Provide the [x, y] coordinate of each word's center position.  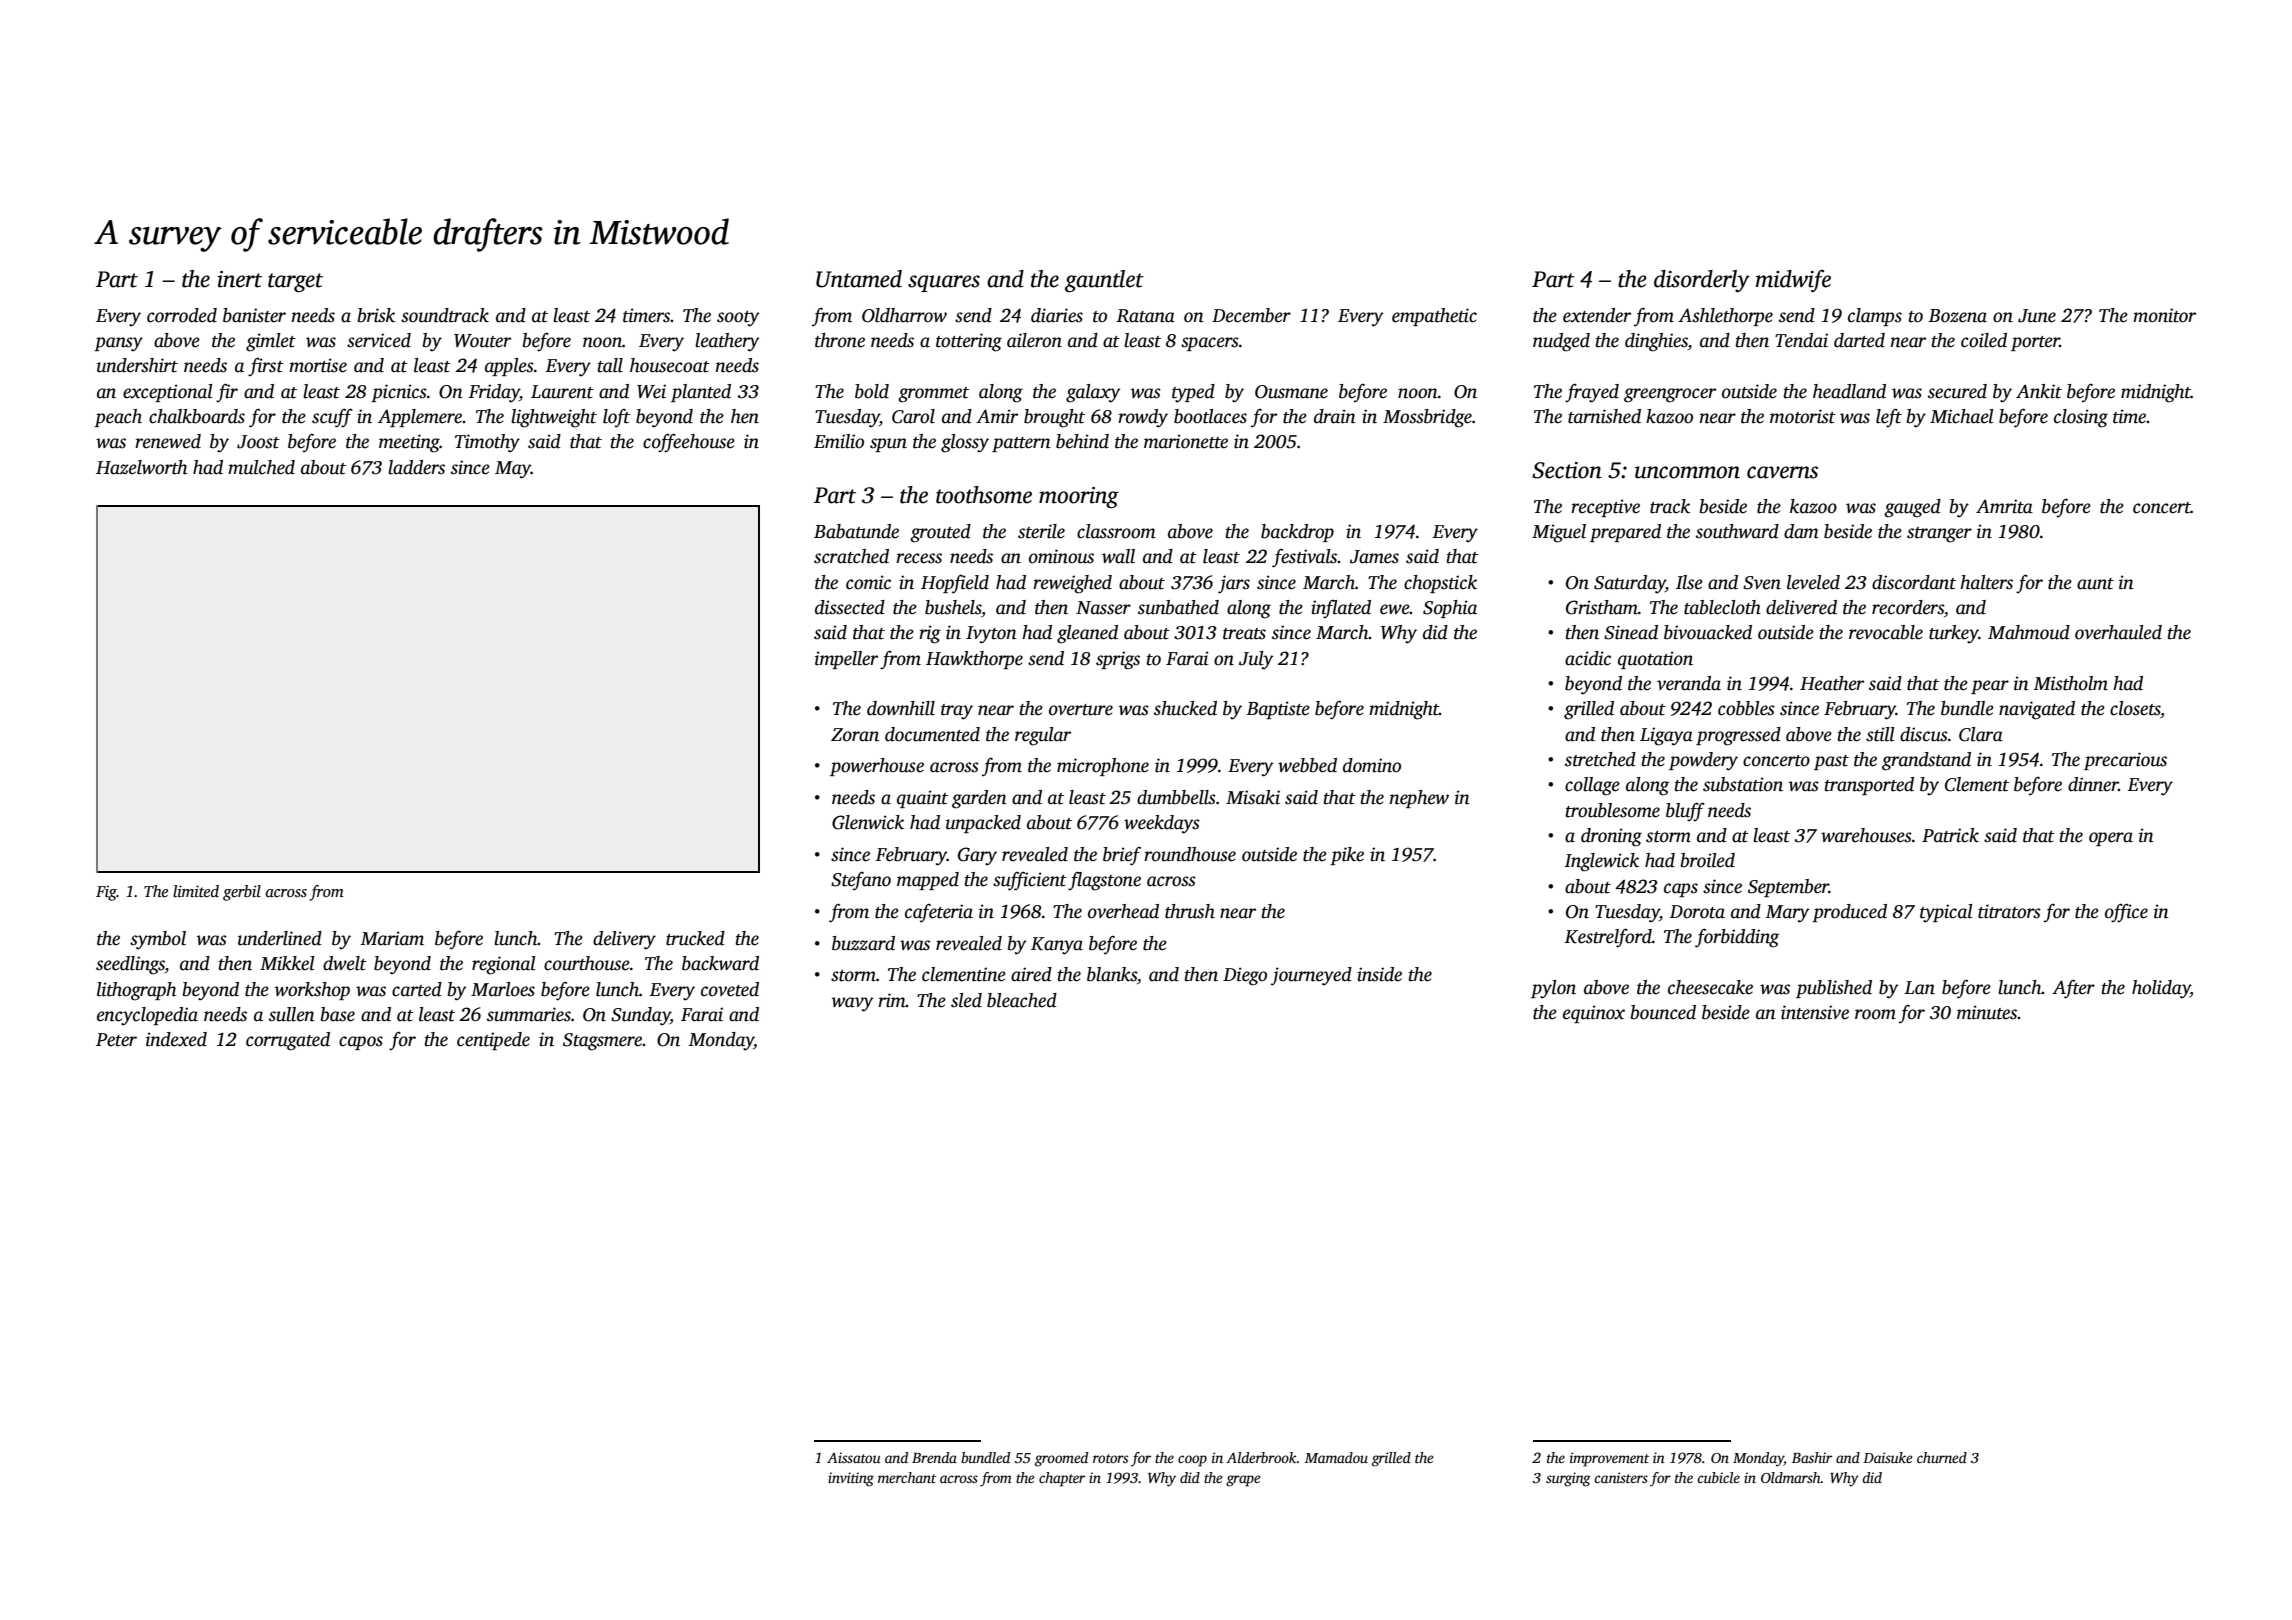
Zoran [855, 735]
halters [1986, 582]
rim [892, 1000]
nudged [1561, 342]
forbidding [1737, 938]
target [295, 282]
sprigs [1118, 660]
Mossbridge [1427, 418]
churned [1942, 1457]
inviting [851, 1479]
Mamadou [1336, 1457]
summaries [529, 1014]
